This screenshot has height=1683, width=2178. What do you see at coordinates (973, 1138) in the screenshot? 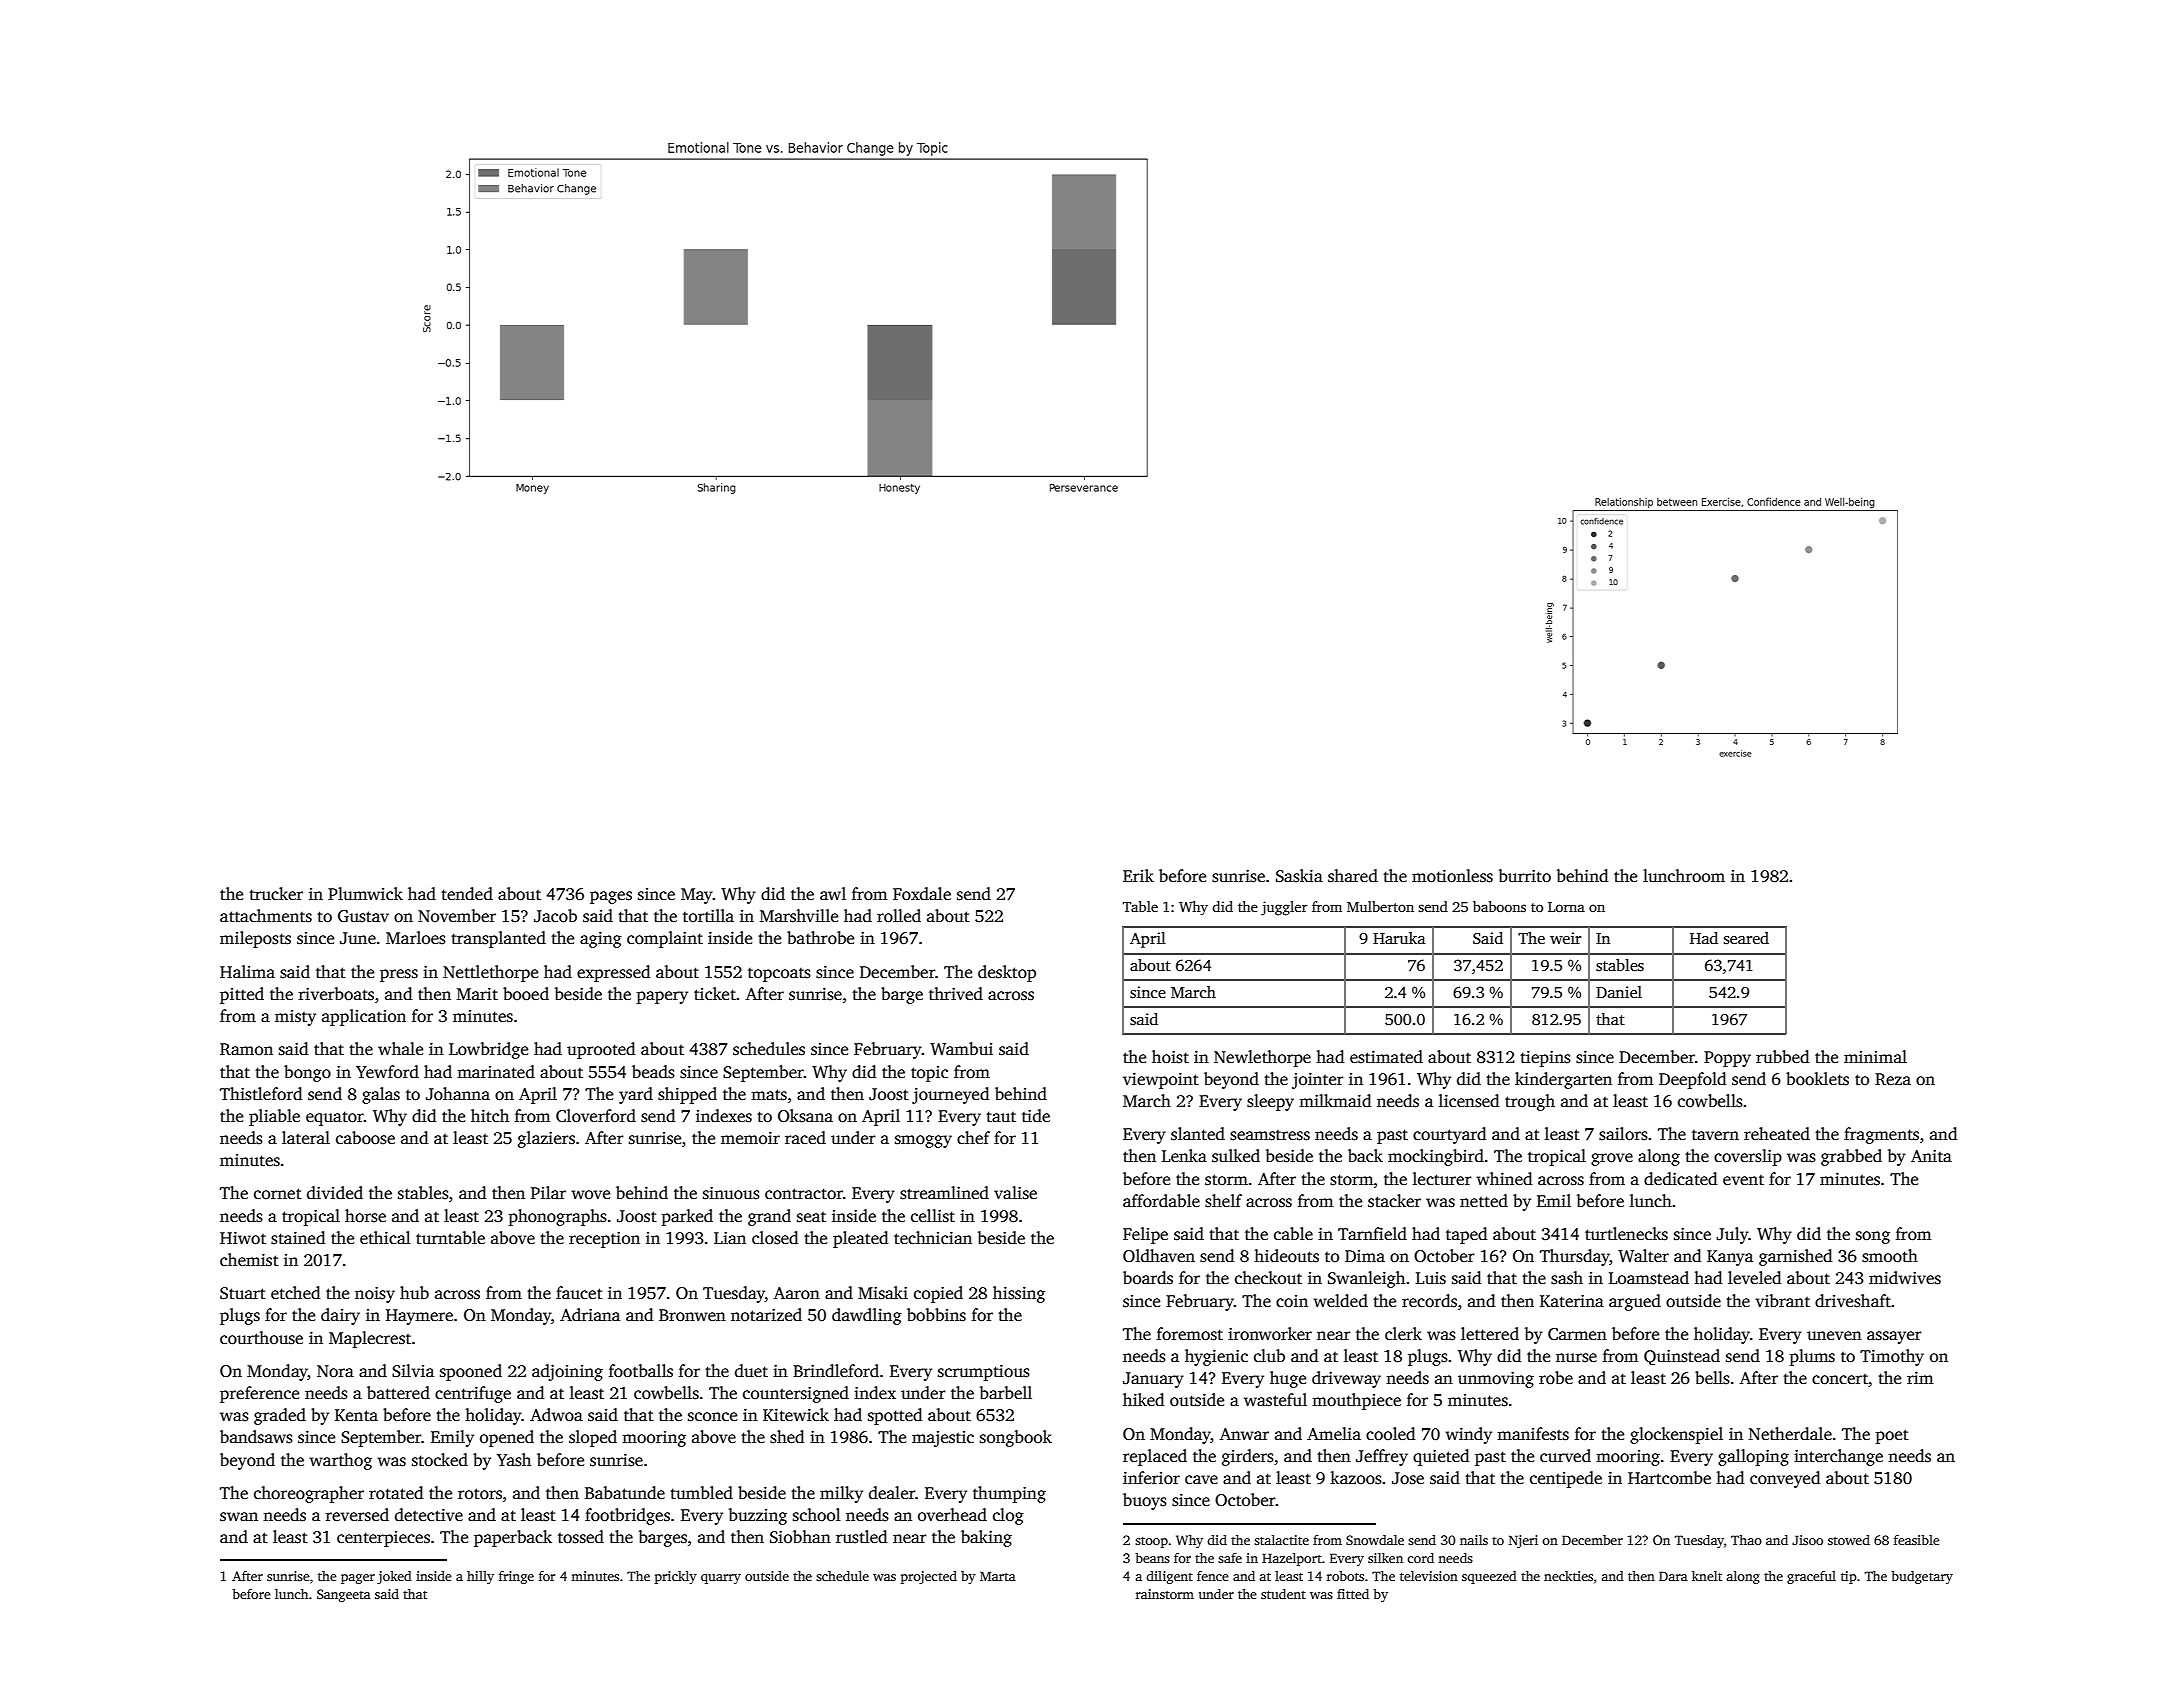
I see `chef` at bounding box center [973, 1138].
